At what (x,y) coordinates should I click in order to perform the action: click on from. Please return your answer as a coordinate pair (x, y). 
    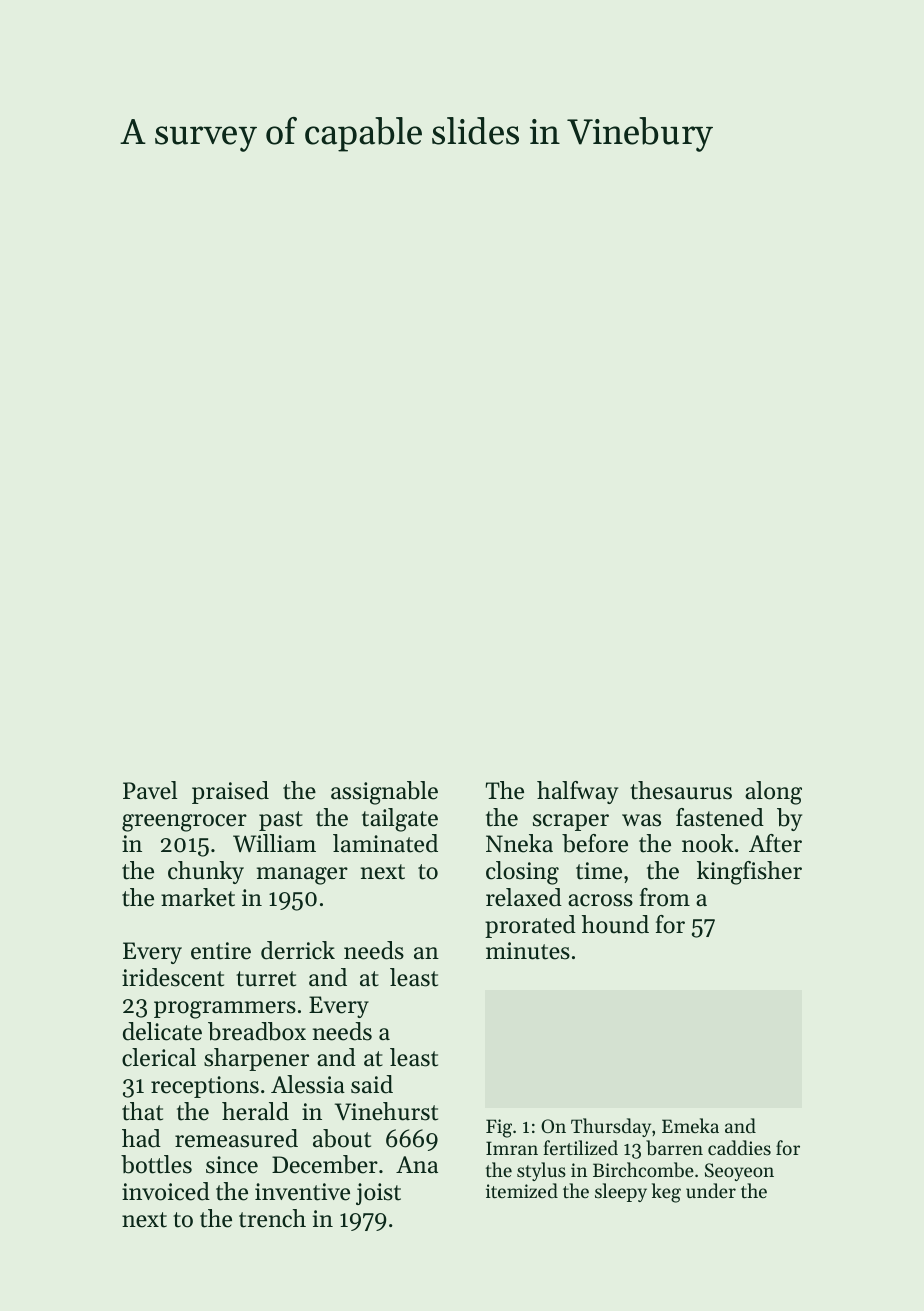
    Looking at the image, I should click on (665, 897).
